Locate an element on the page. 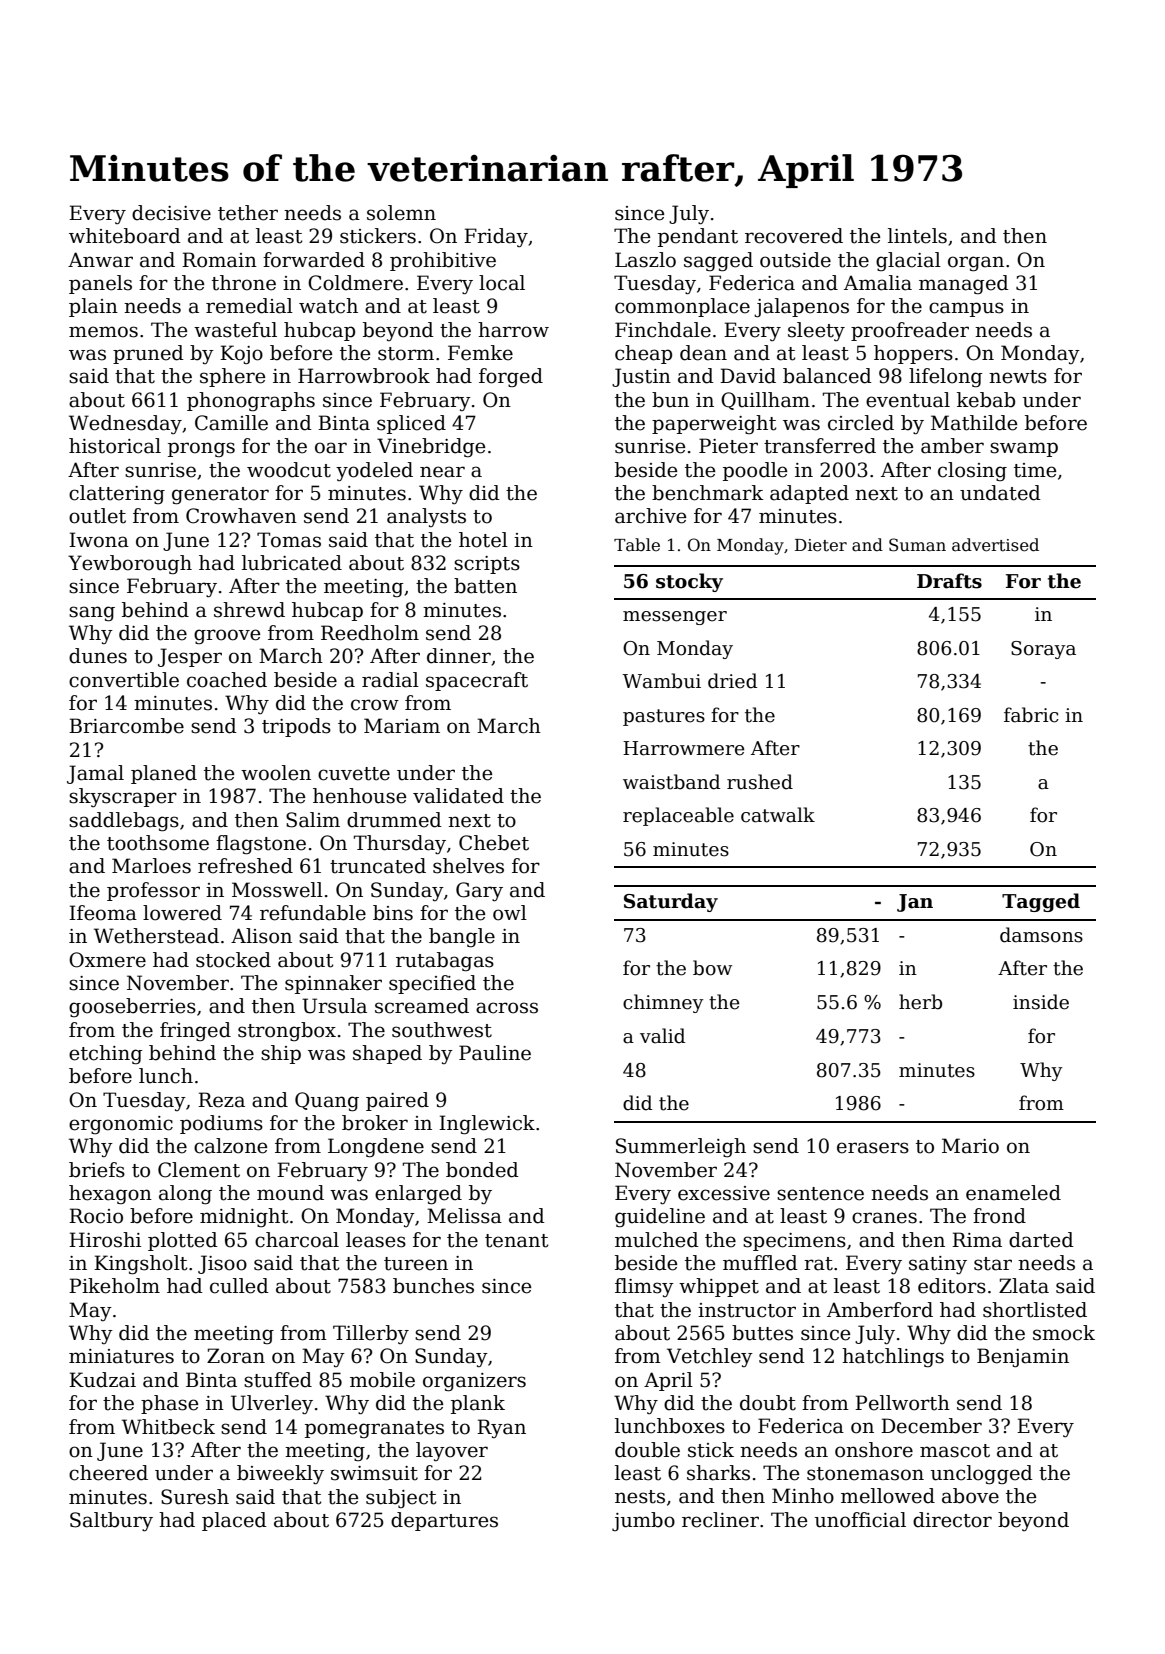 The height and width of the image is (1654, 1165). lintels is located at coordinates (917, 236).
